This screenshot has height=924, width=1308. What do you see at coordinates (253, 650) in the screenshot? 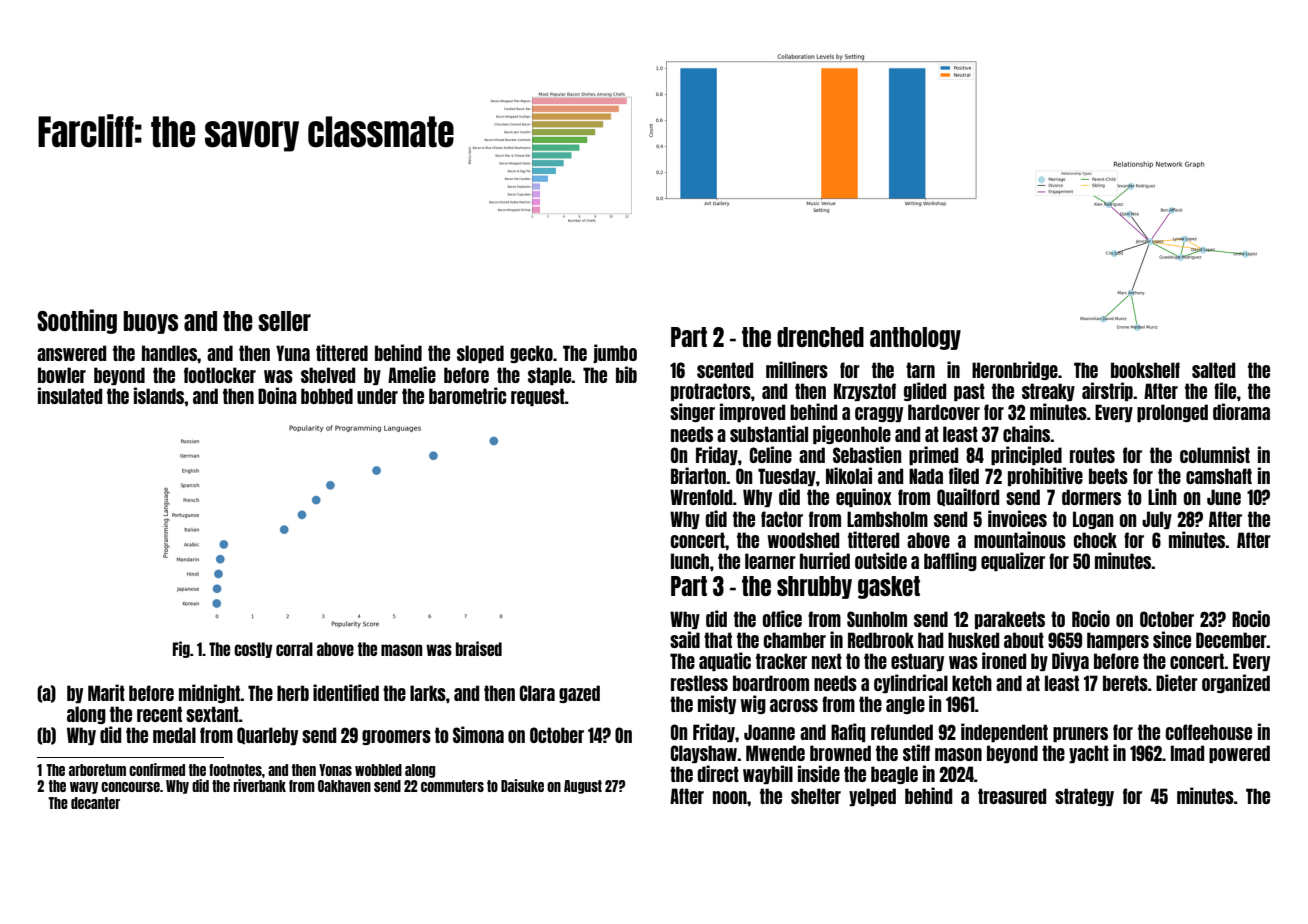
I see `costly` at bounding box center [253, 650].
